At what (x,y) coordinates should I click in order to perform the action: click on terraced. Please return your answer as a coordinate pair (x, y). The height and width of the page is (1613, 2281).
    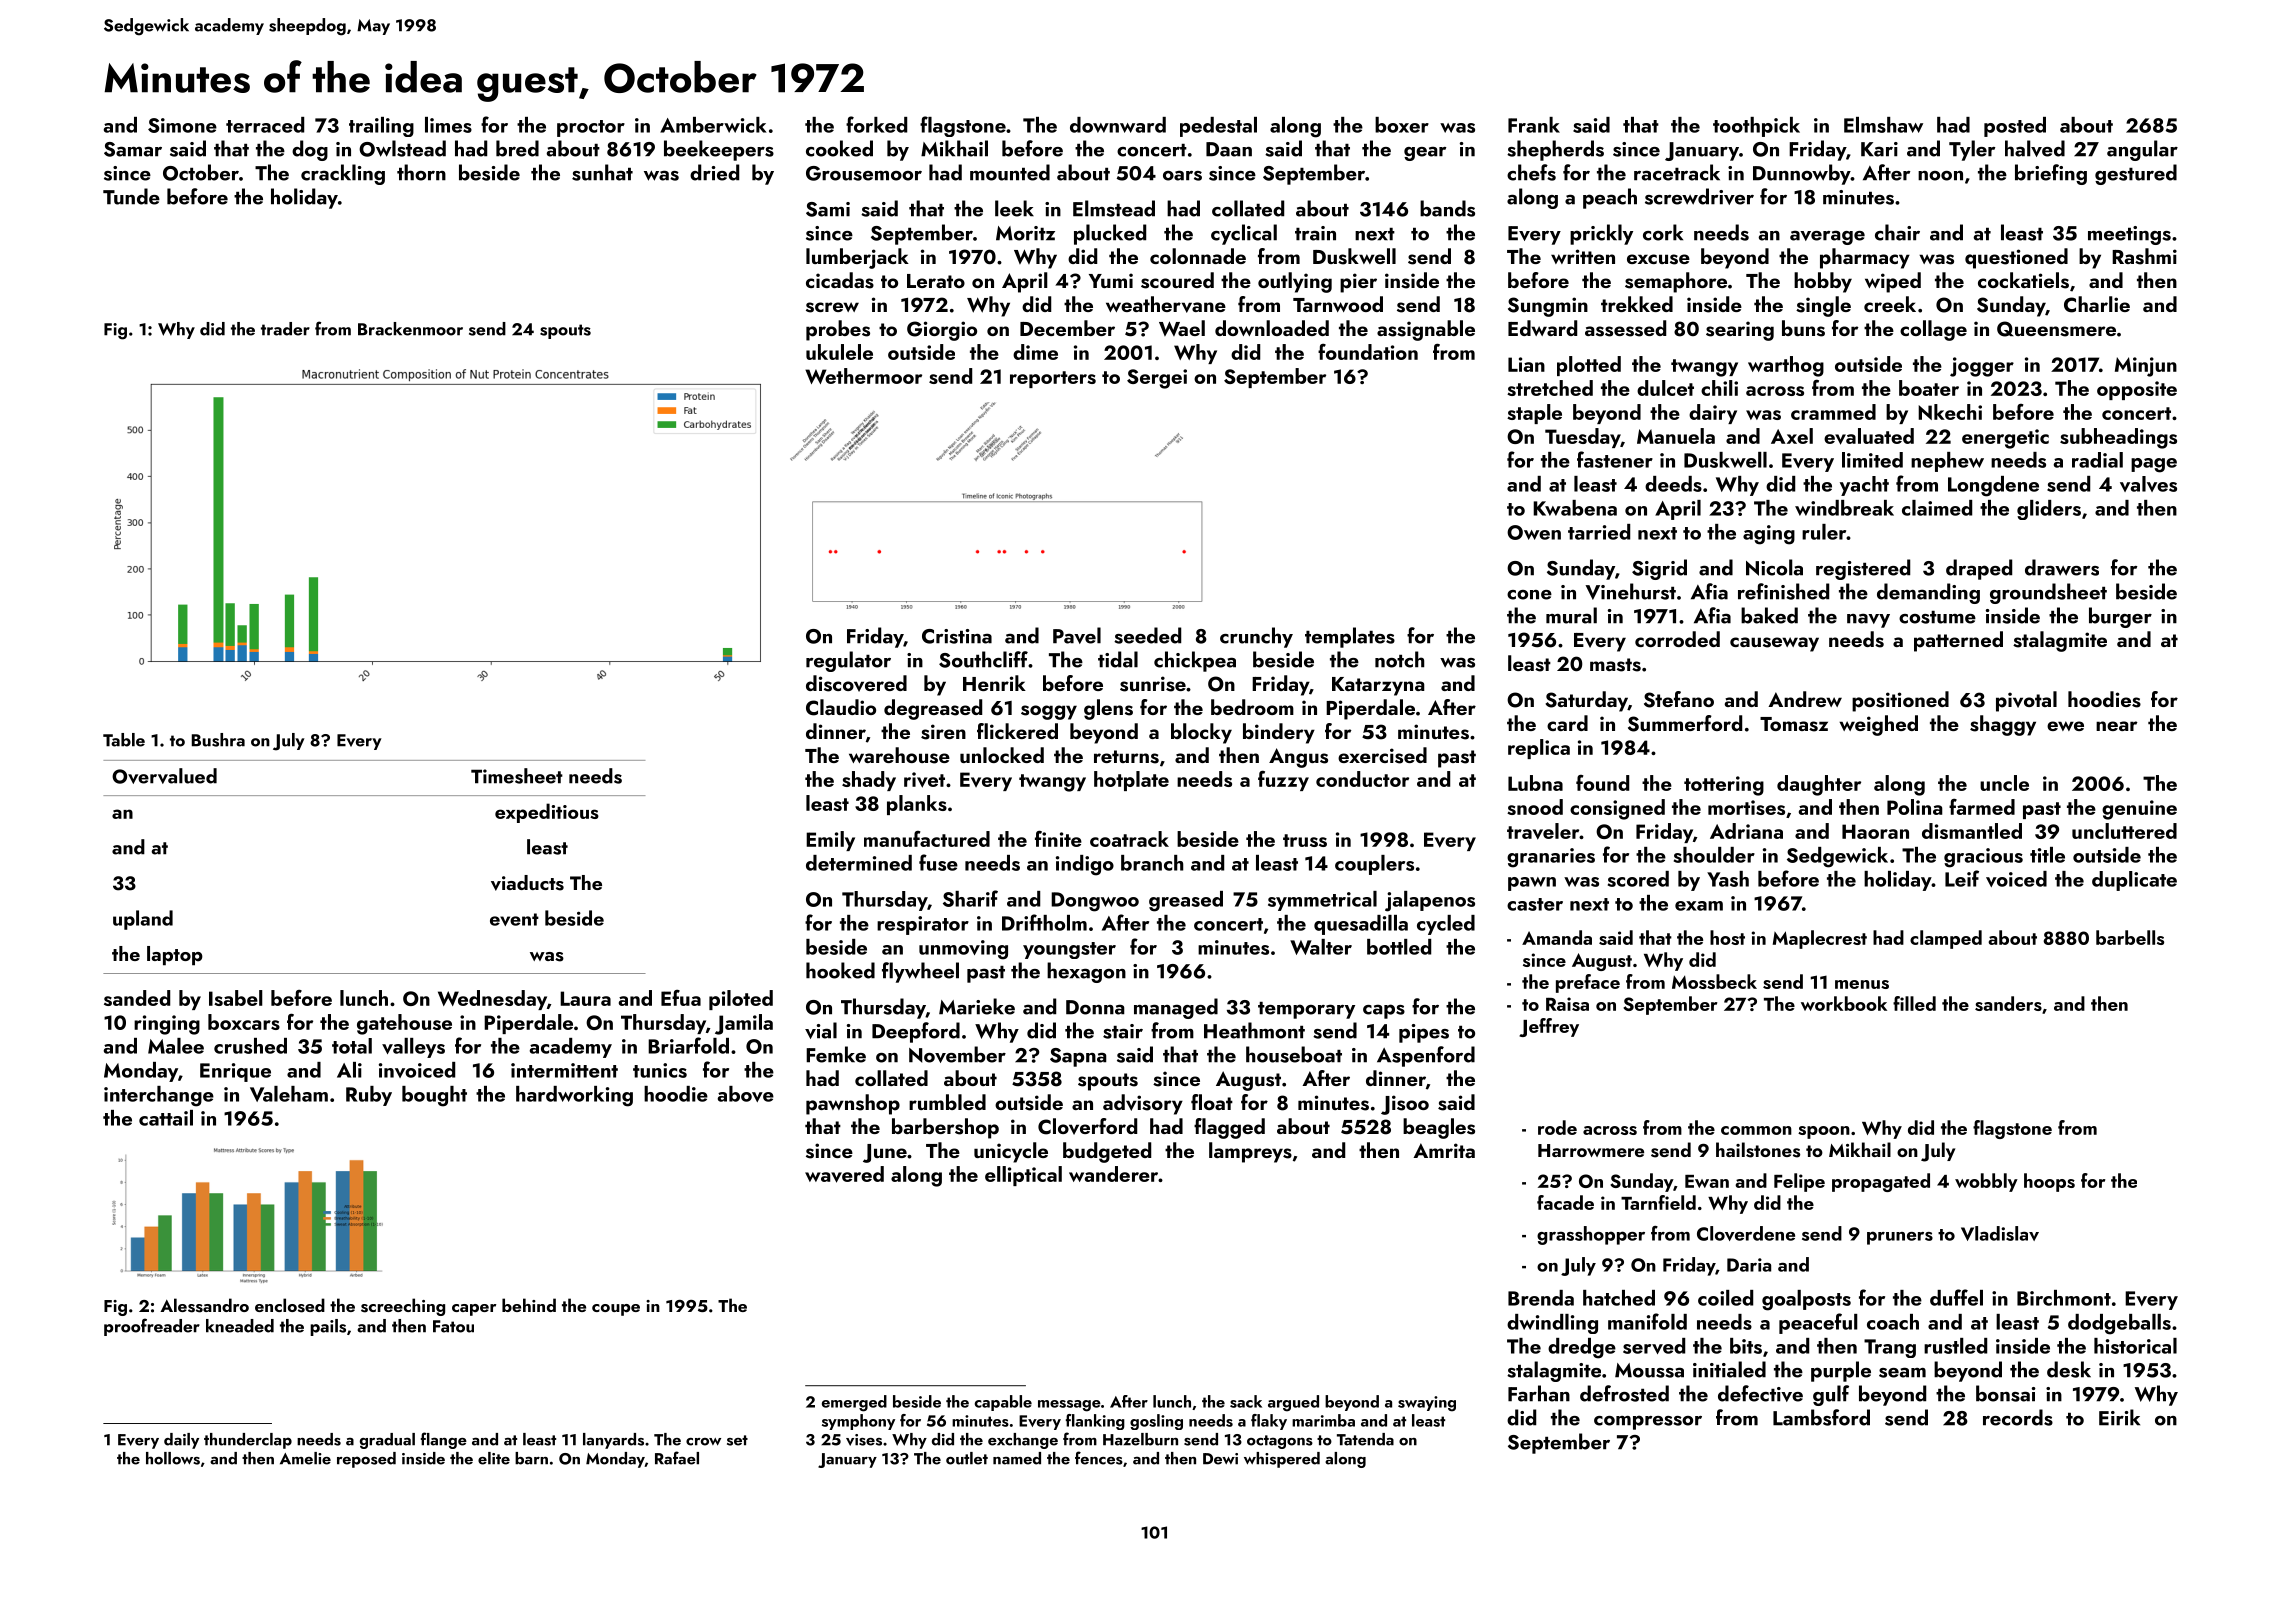
    Looking at the image, I should click on (265, 125).
